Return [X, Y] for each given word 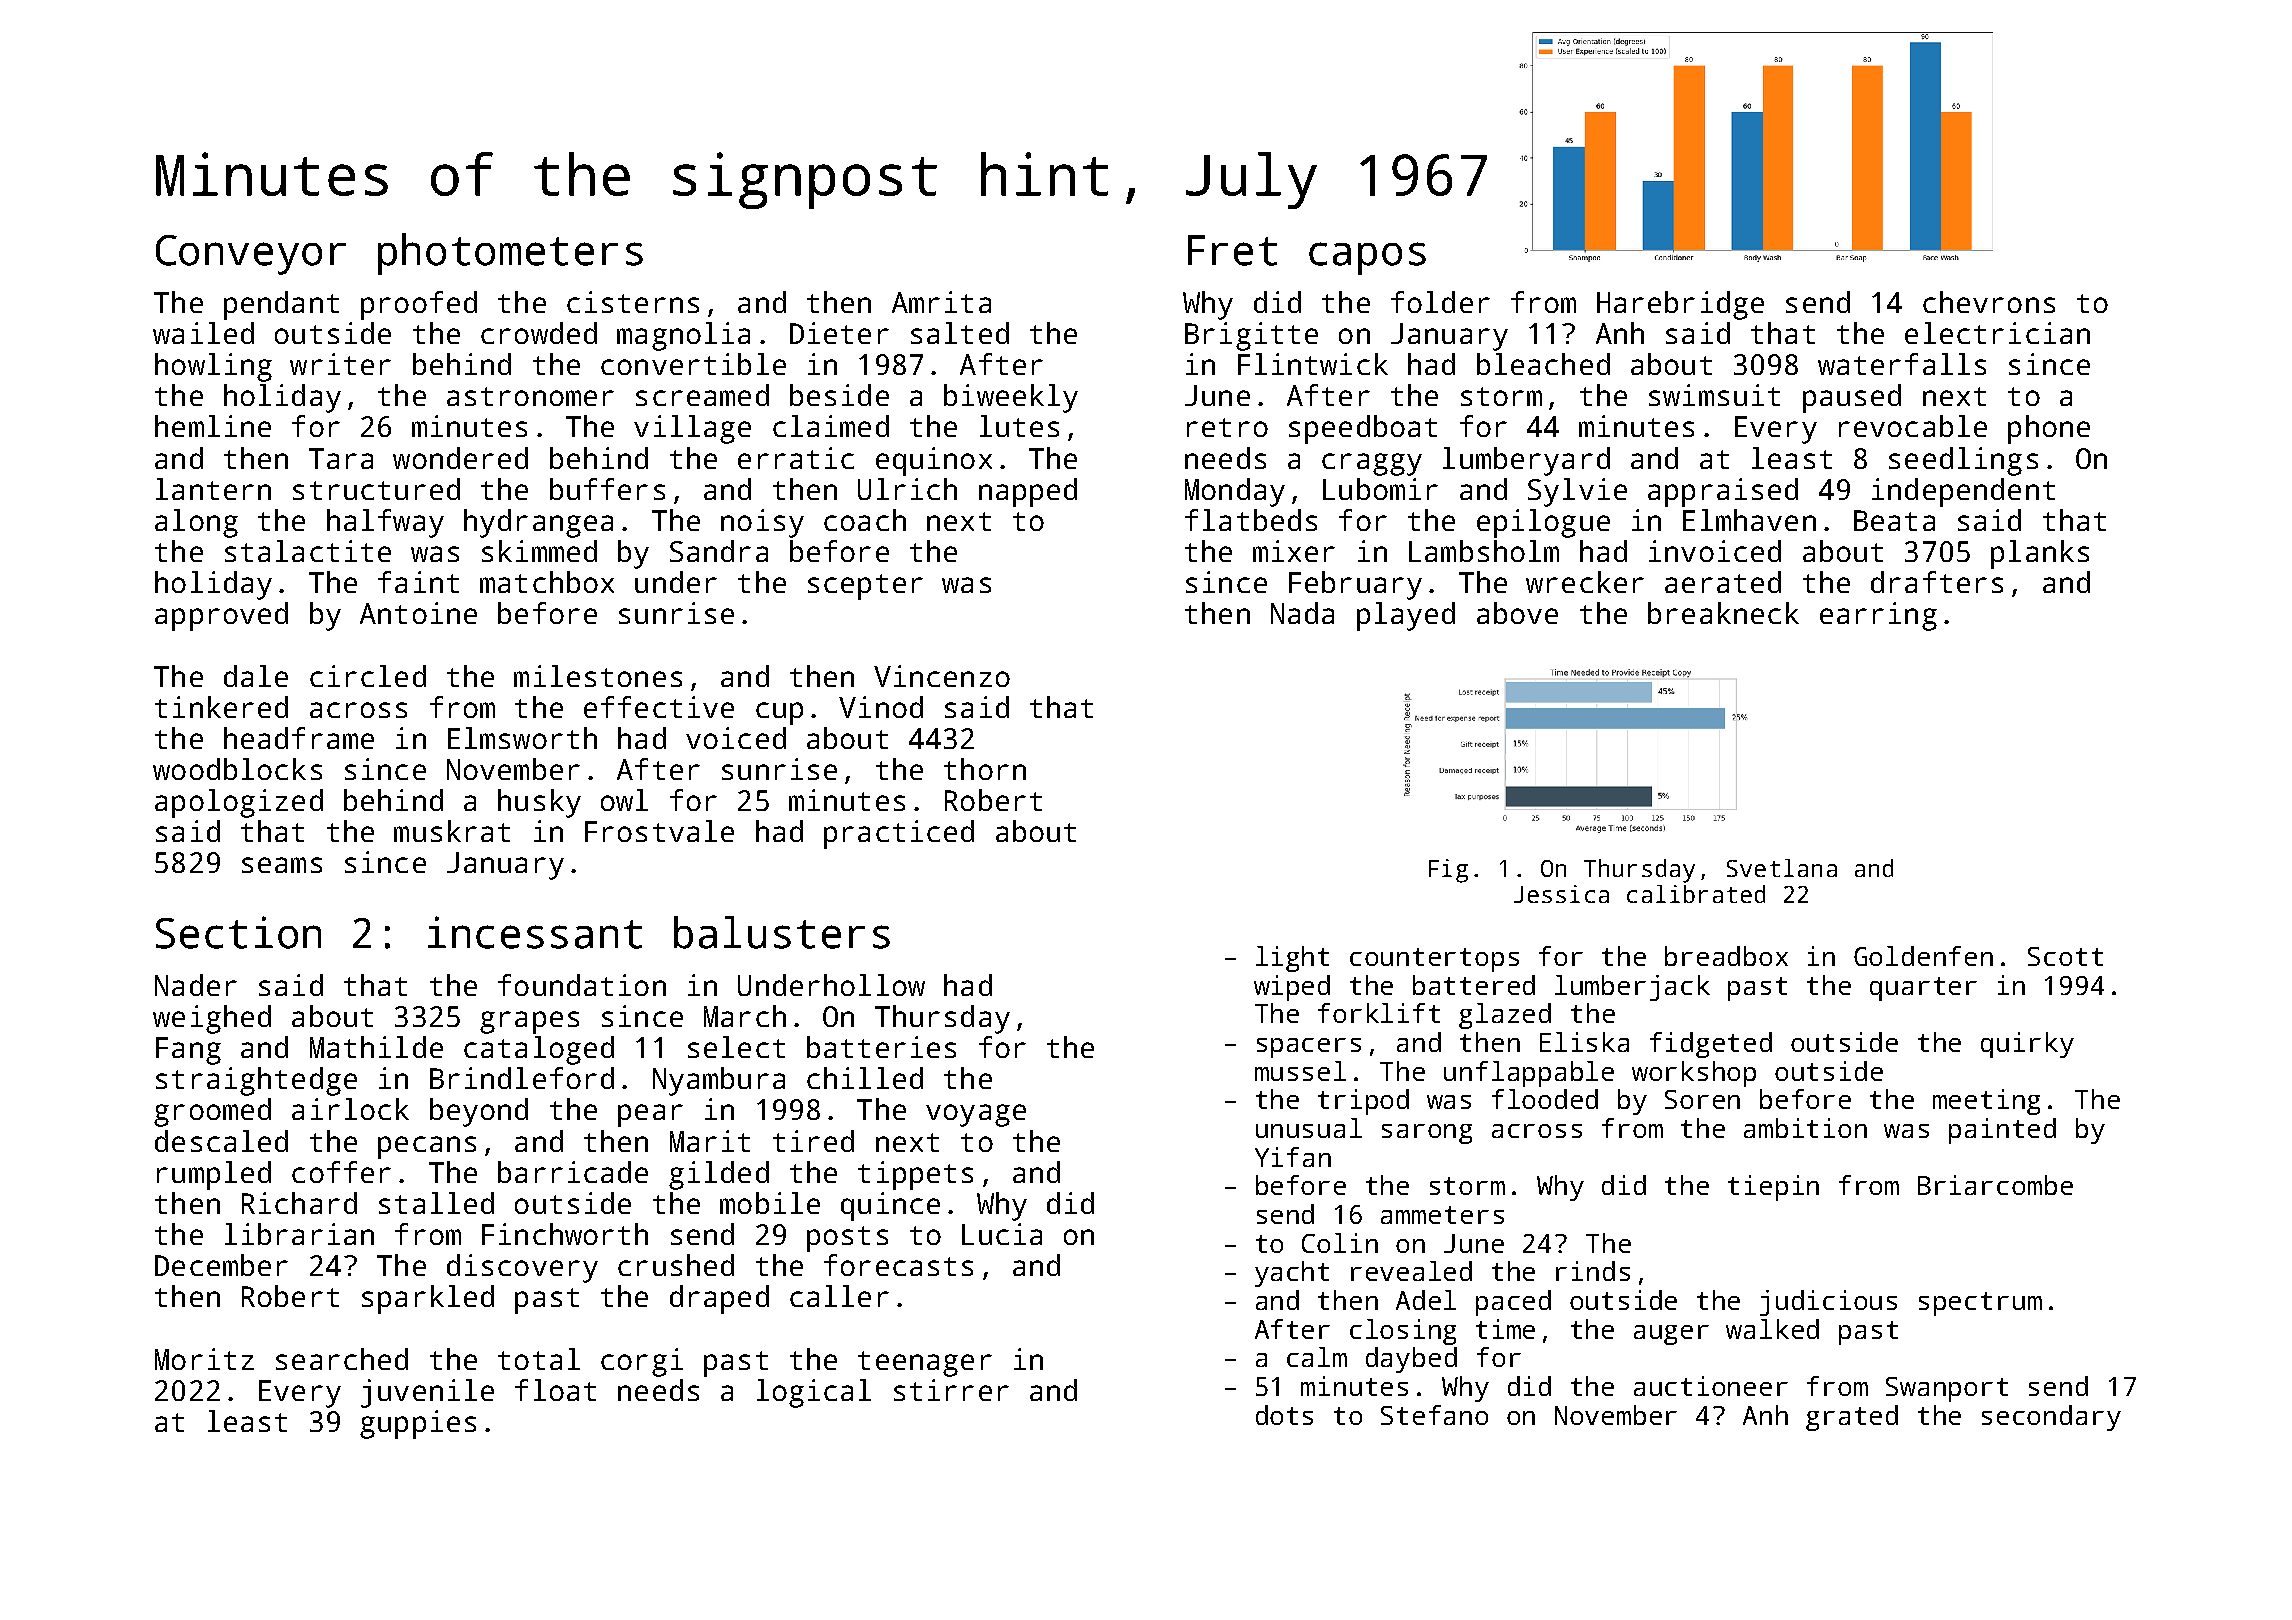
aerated [1723, 582]
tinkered [221, 707]
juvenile [427, 1393]
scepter [865, 587]
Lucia [1002, 1234]
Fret [1232, 250]
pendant [281, 305]
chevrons [1989, 302]
